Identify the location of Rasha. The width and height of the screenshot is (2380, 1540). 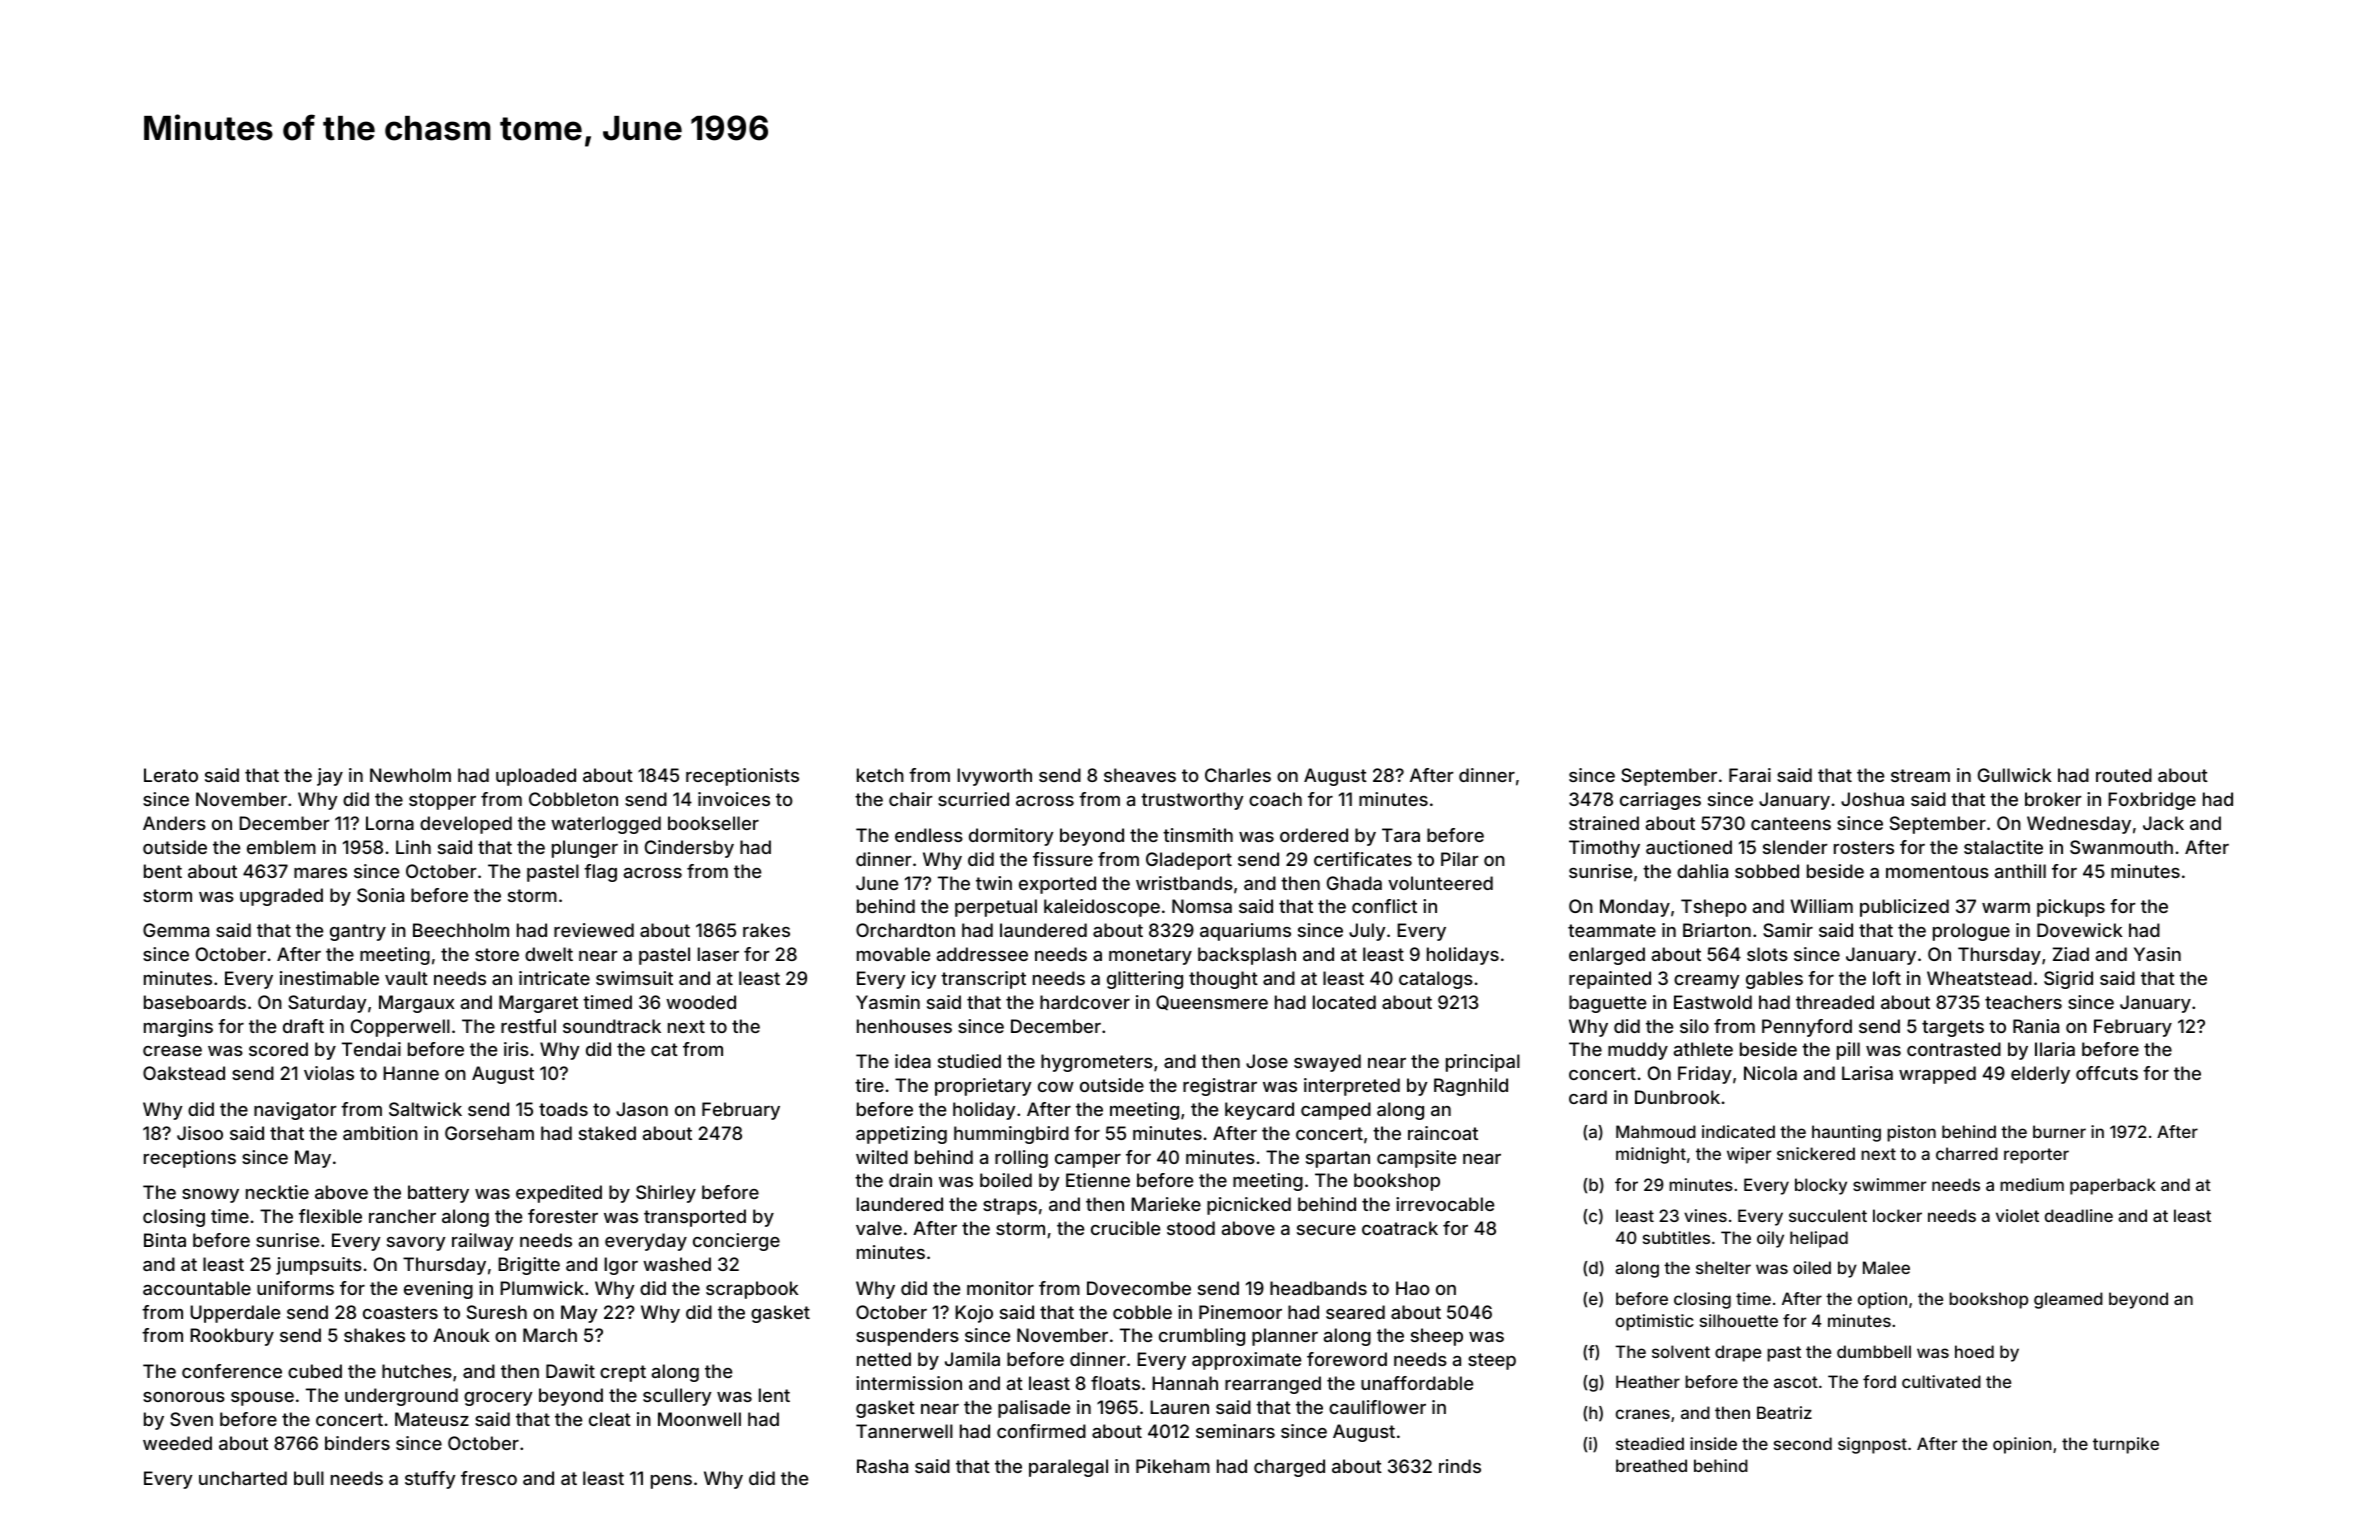
(882, 1466).
